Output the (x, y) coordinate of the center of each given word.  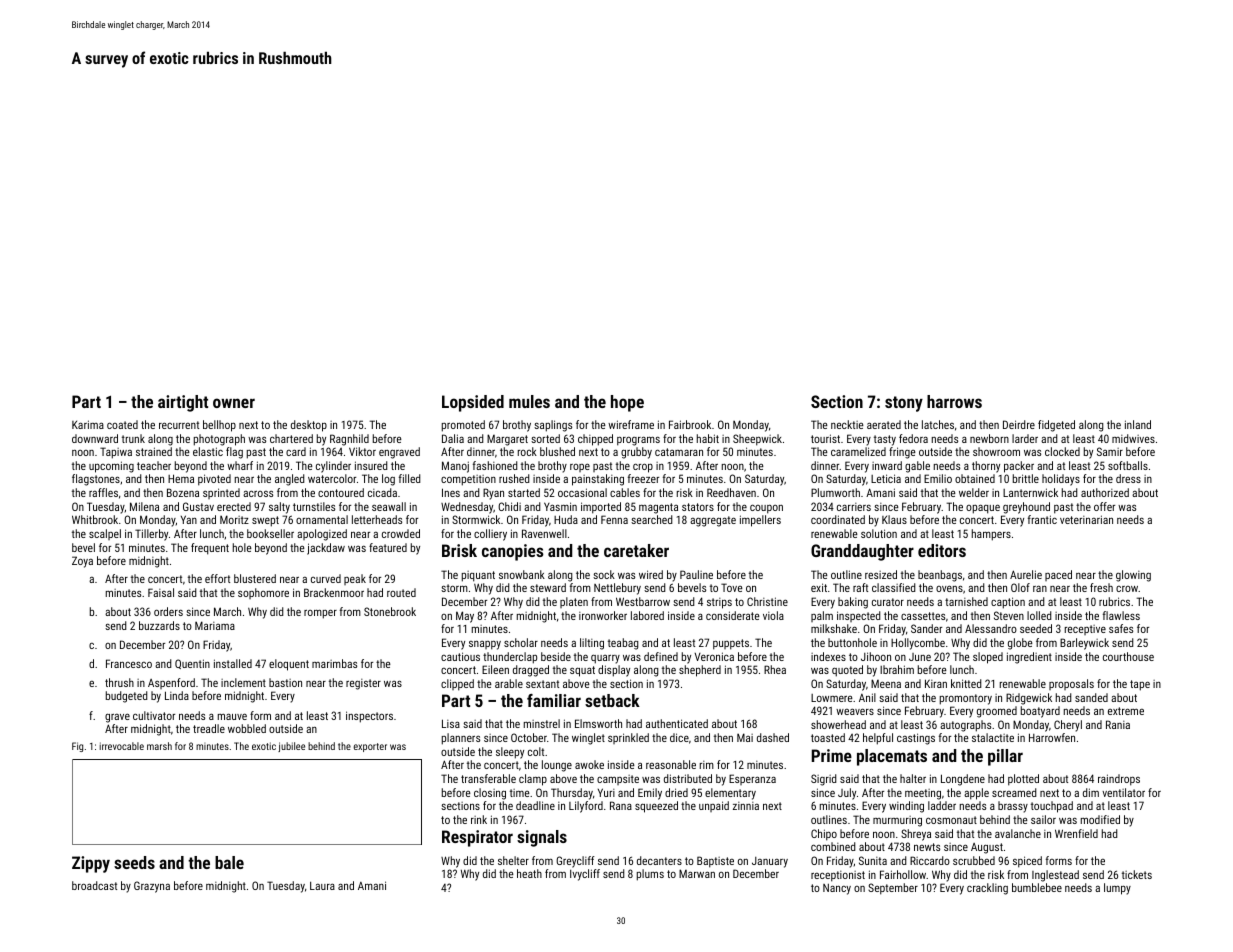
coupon (766, 509)
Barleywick (1084, 644)
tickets (1137, 874)
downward (95, 438)
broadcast (94, 885)
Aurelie (1026, 574)
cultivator (154, 715)
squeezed (656, 807)
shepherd (700, 671)
